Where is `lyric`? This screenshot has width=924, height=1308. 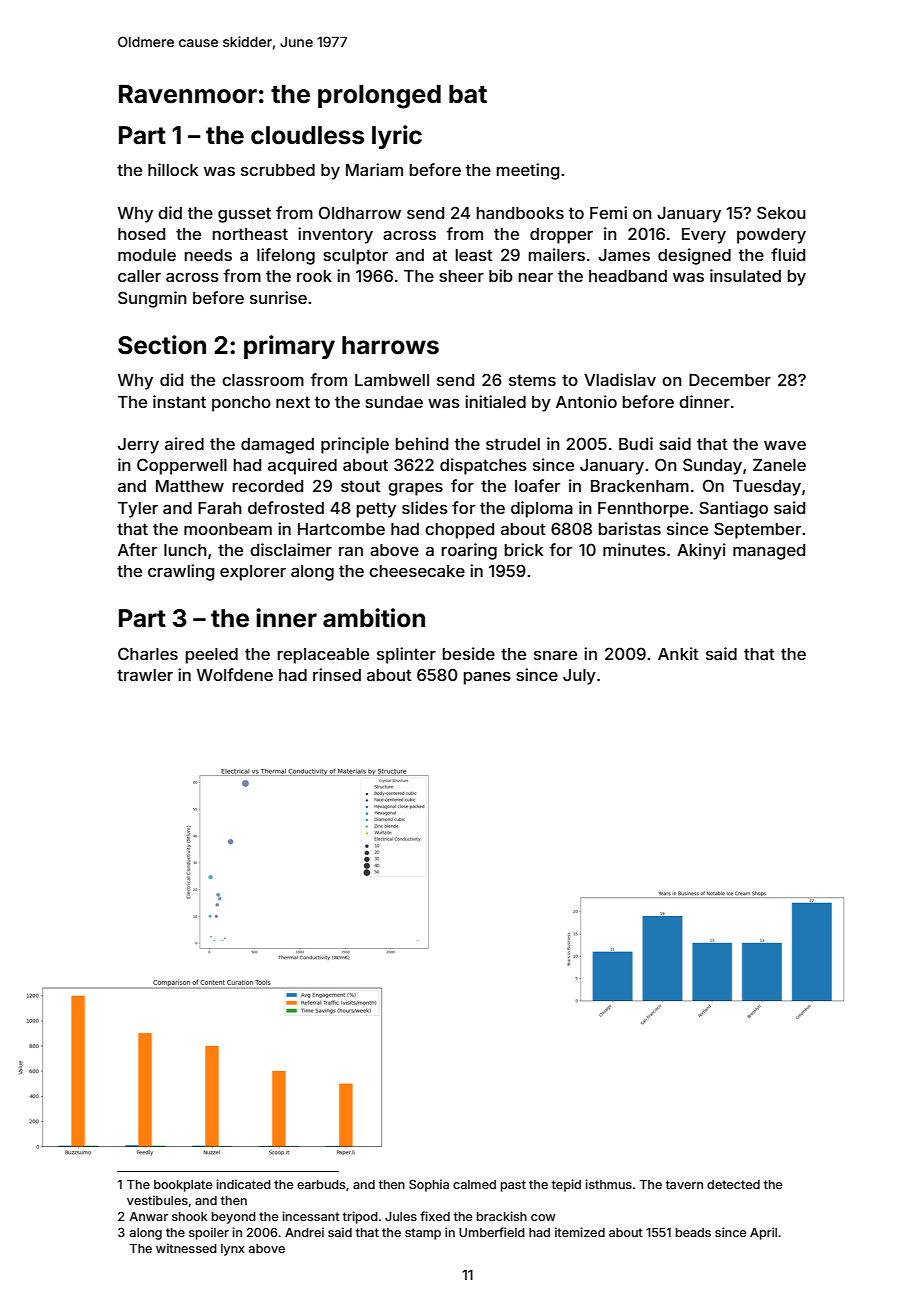 lyric is located at coordinates (397, 137).
